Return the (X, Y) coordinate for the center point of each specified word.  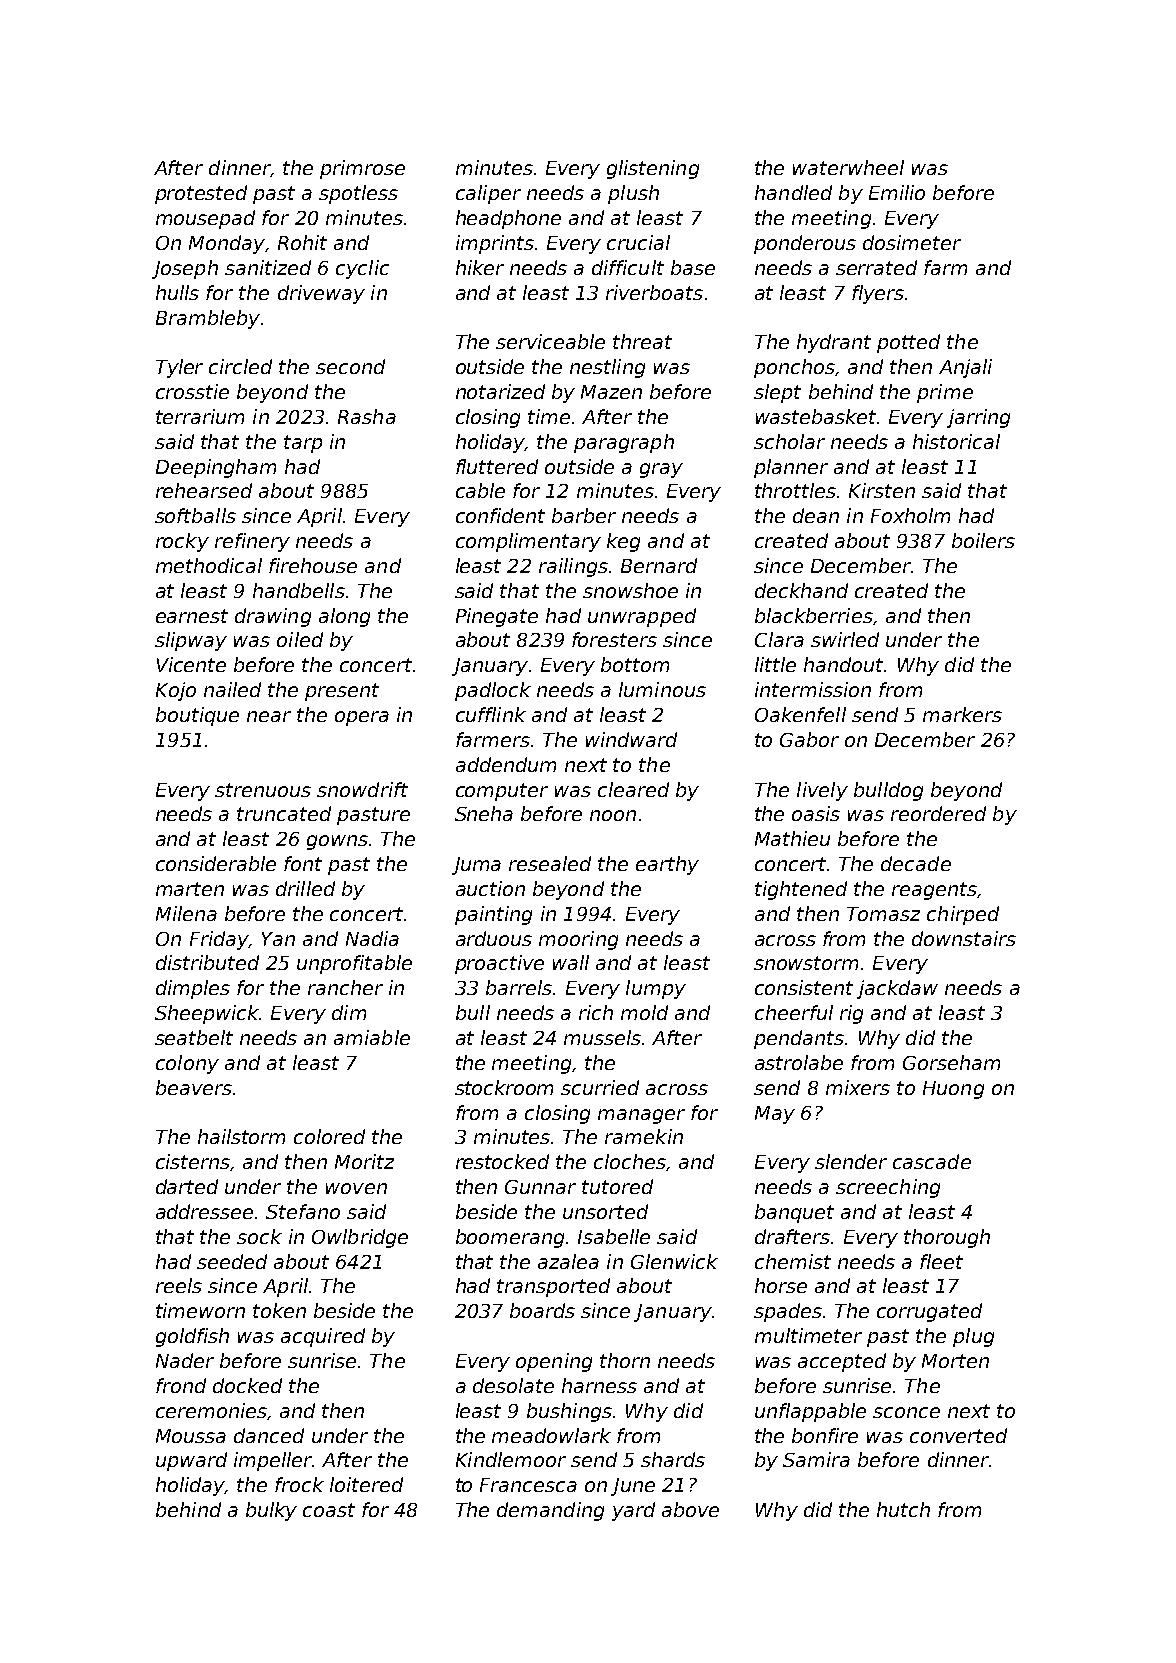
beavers (194, 1087)
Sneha (484, 813)
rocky (182, 542)
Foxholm (910, 515)
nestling (607, 368)
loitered (366, 1484)
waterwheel (848, 167)
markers (962, 714)
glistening (653, 169)
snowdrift (362, 789)
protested (201, 194)
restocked (502, 1161)
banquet (794, 1213)
